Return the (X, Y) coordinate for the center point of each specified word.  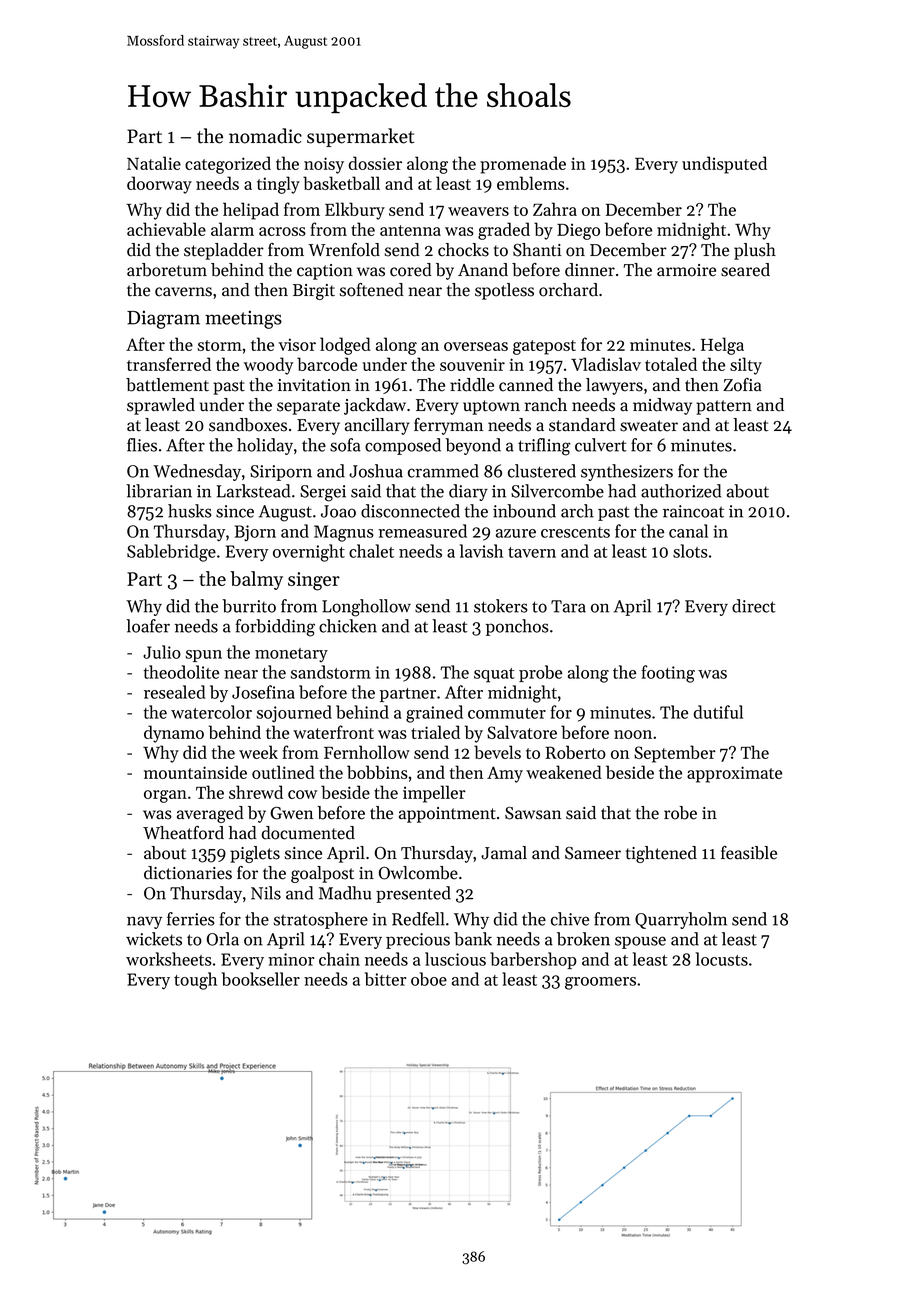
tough (195, 981)
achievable (166, 229)
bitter (385, 979)
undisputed (724, 165)
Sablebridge (171, 553)
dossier (375, 163)
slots (690, 551)
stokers (501, 606)
